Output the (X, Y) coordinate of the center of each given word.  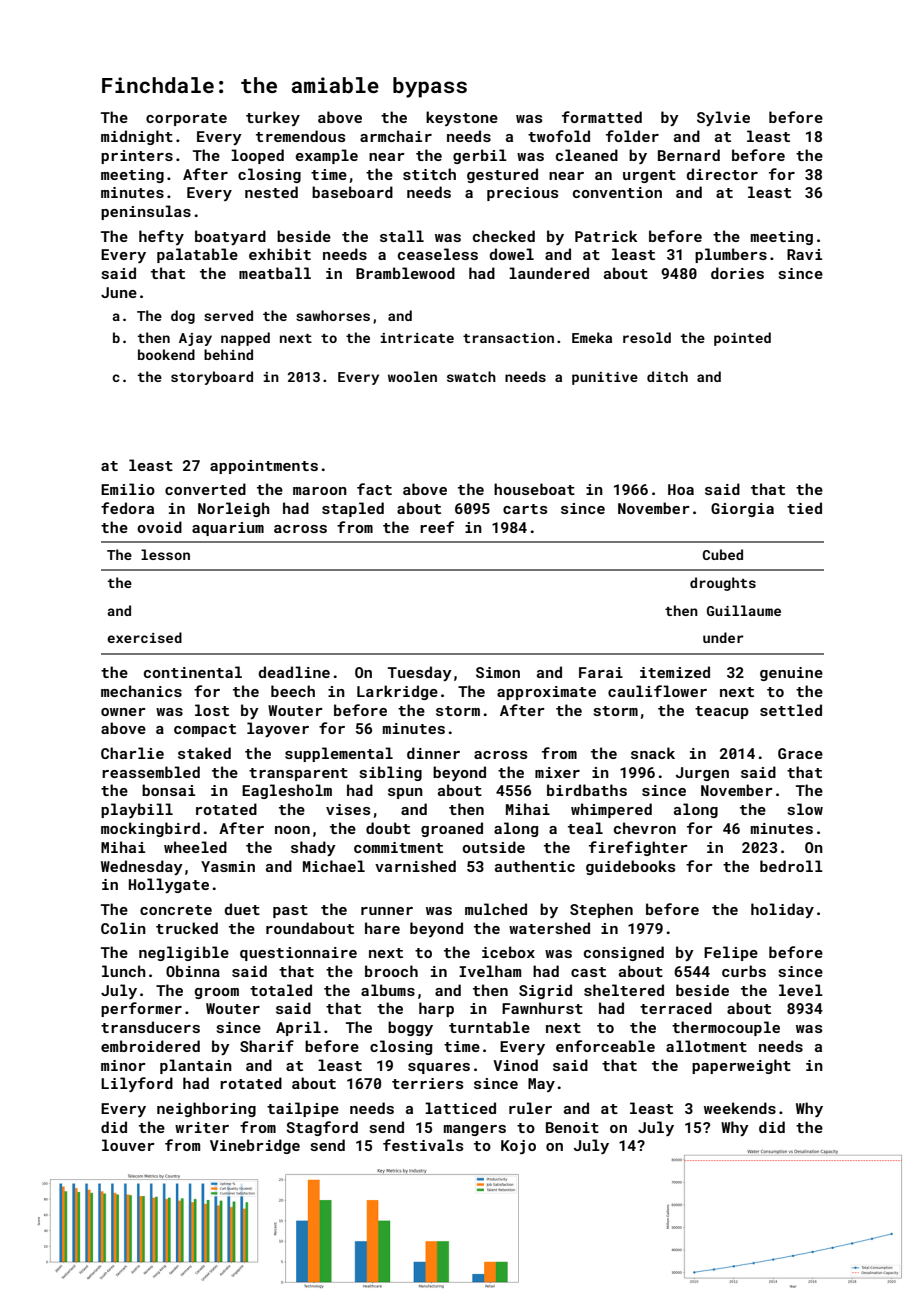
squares (439, 1068)
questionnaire (298, 954)
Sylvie (723, 118)
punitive (605, 378)
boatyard (230, 237)
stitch (429, 174)
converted (205, 489)
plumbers (731, 255)
